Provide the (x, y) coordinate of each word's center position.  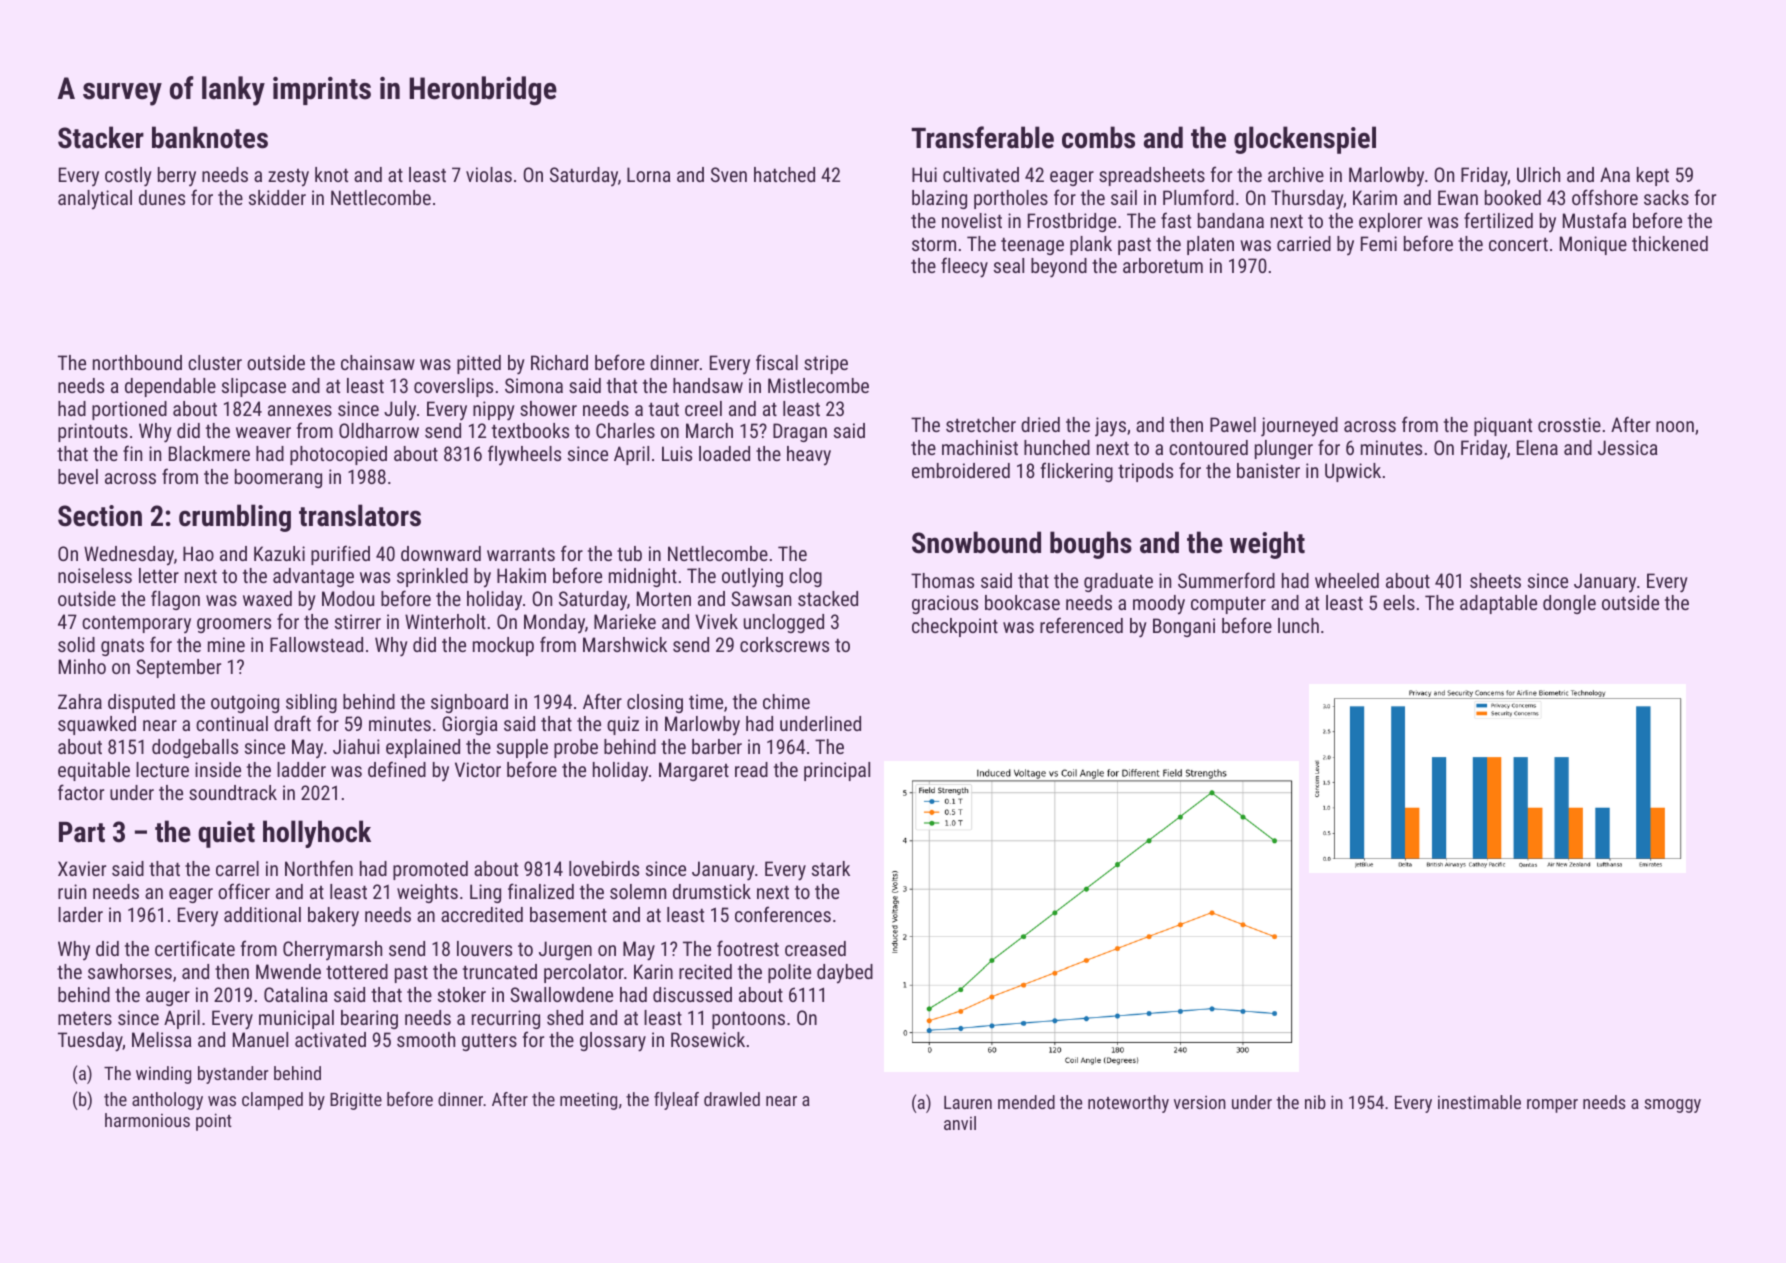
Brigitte (356, 1101)
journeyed (1299, 427)
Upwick (1353, 472)
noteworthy (1128, 1104)
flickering (1077, 472)
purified (340, 555)
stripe (826, 364)
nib (1315, 1102)
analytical (95, 200)
